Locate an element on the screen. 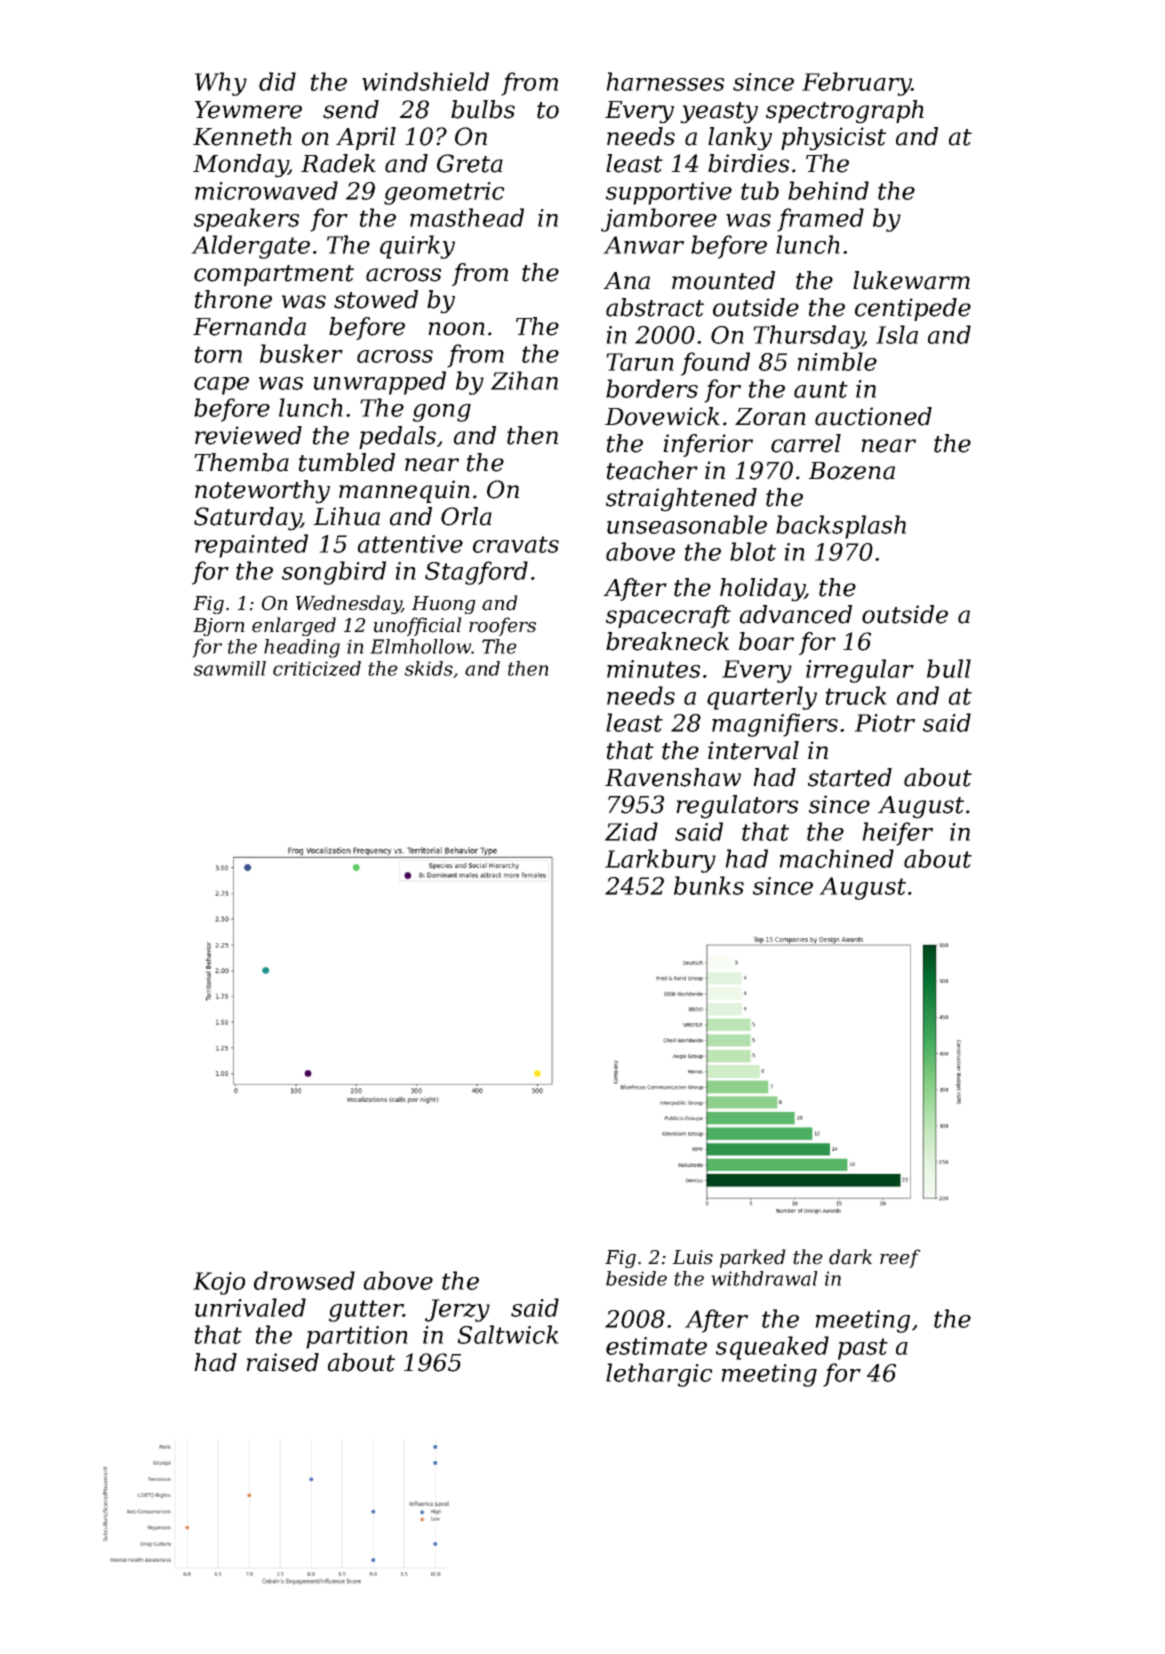 This screenshot has height=1654, width=1165. centipede is located at coordinates (913, 309).
